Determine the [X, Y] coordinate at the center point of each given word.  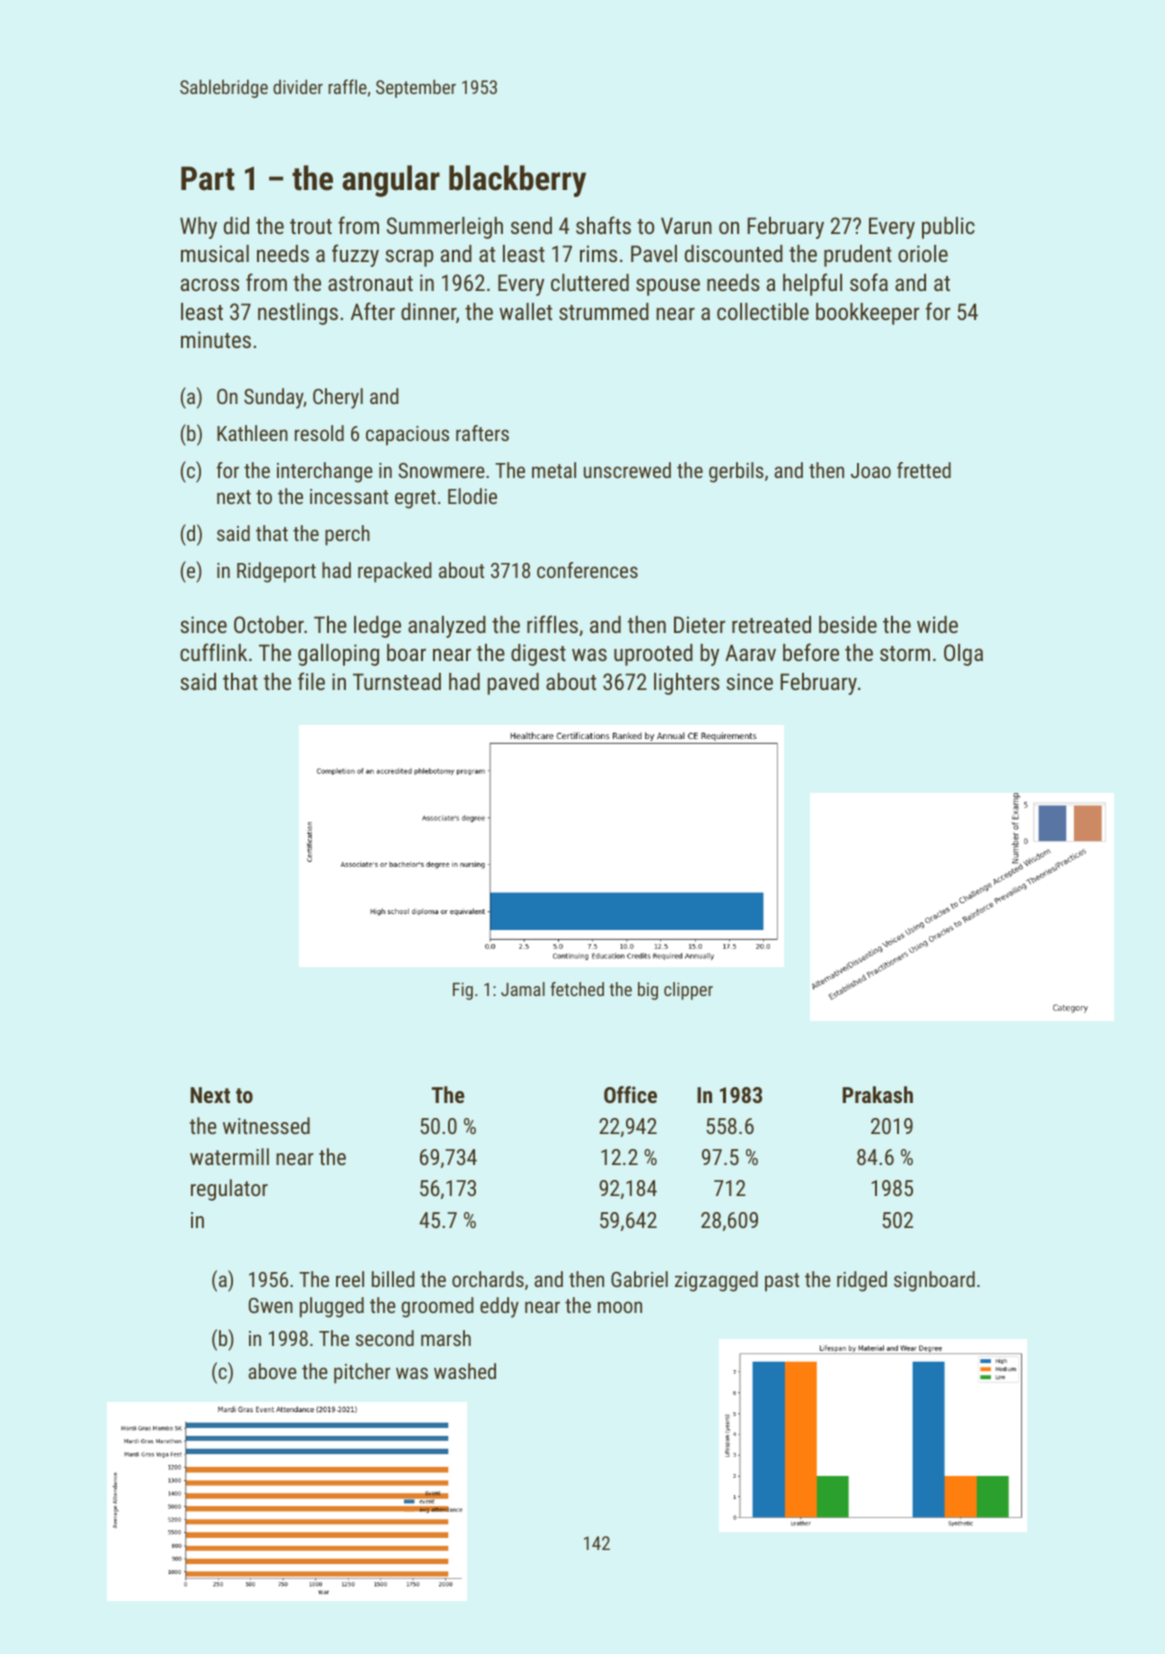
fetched [577, 989]
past [782, 1282]
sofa [869, 282]
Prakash [878, 1094]
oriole [923, 253]
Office [630, 1094]
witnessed [266, 1125]
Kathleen [252, 433]
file [311, 681]
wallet [525, 311]
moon [620, 1307]
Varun [686, 225]
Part [208, 178]
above [272, 1371]
